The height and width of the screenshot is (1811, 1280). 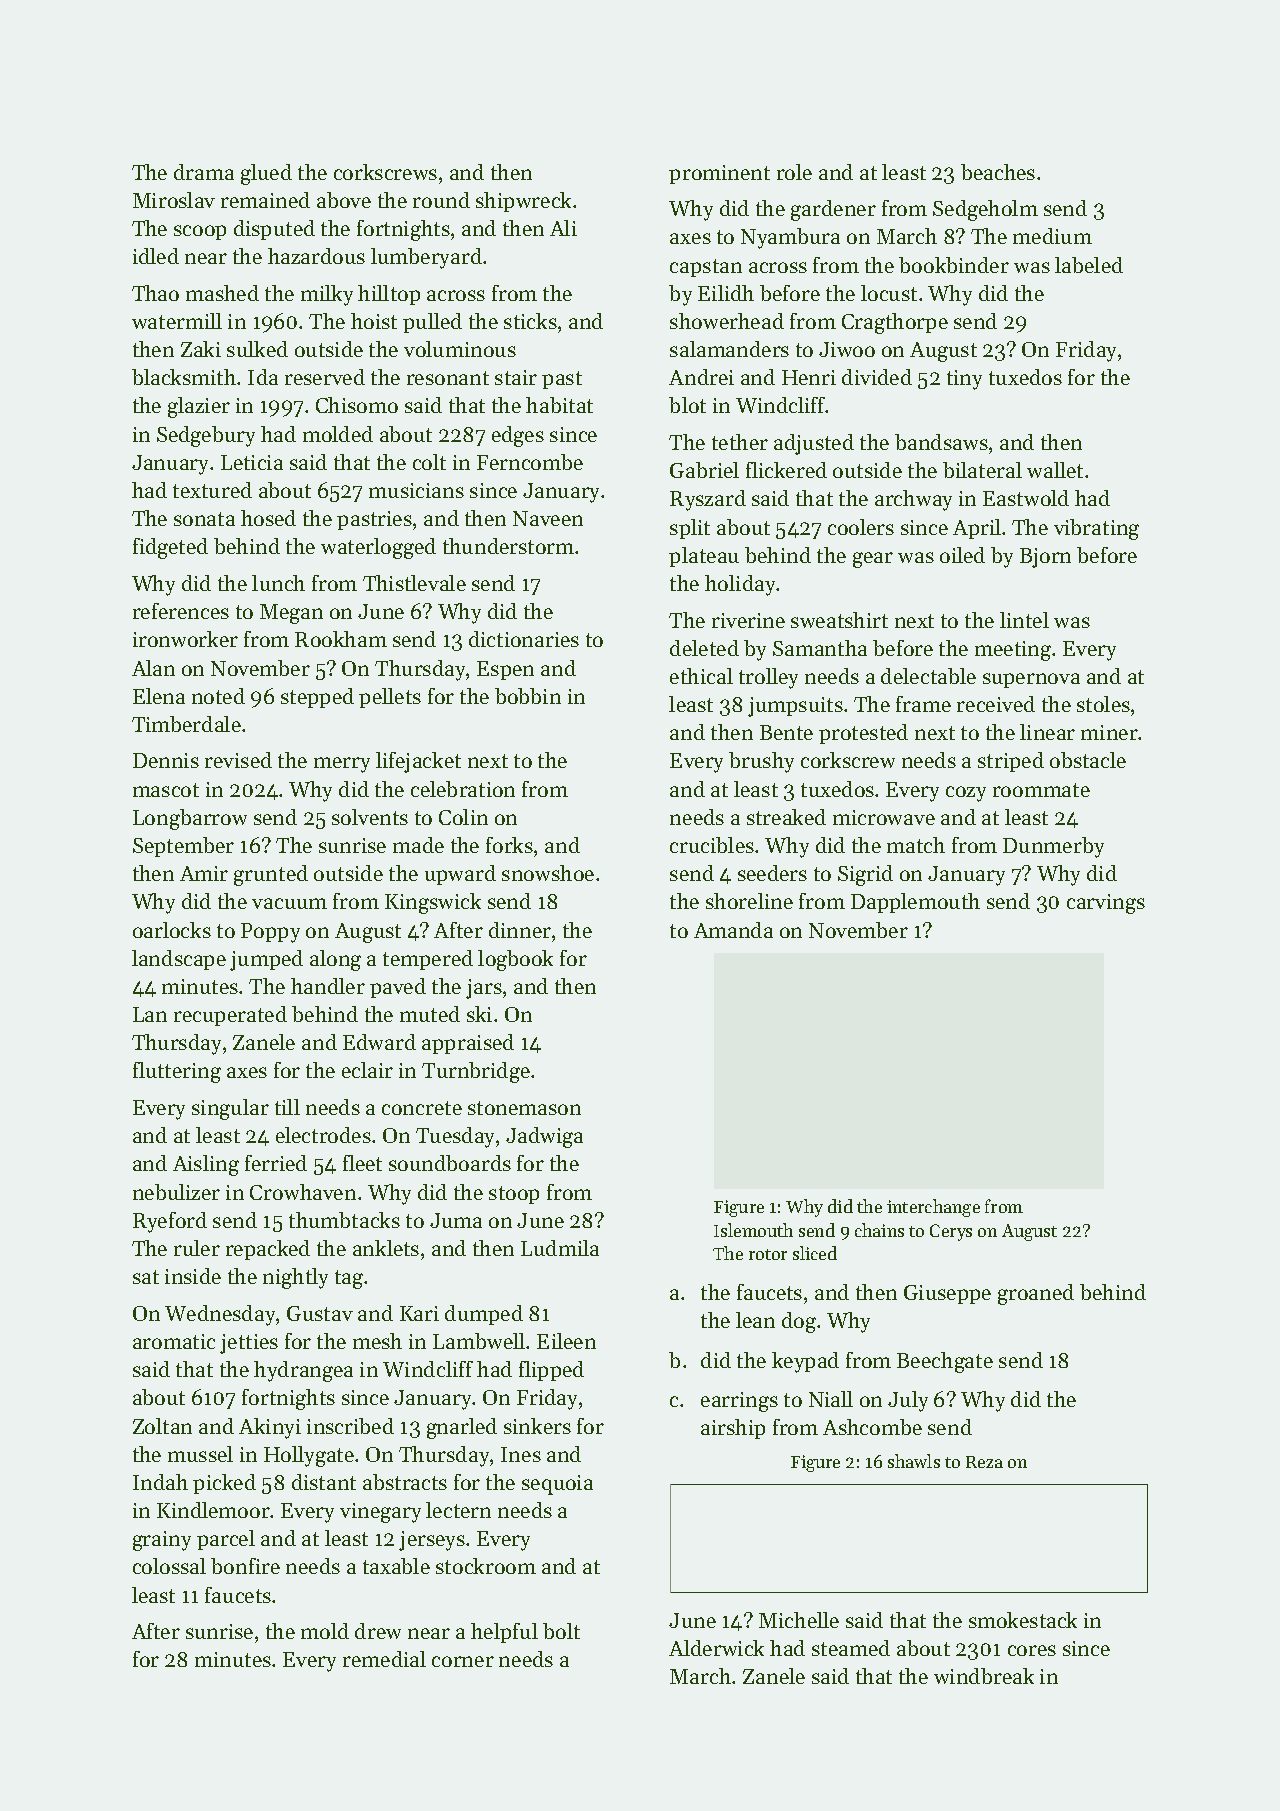 I want to click on medium, so click(x=1052, y=236).
